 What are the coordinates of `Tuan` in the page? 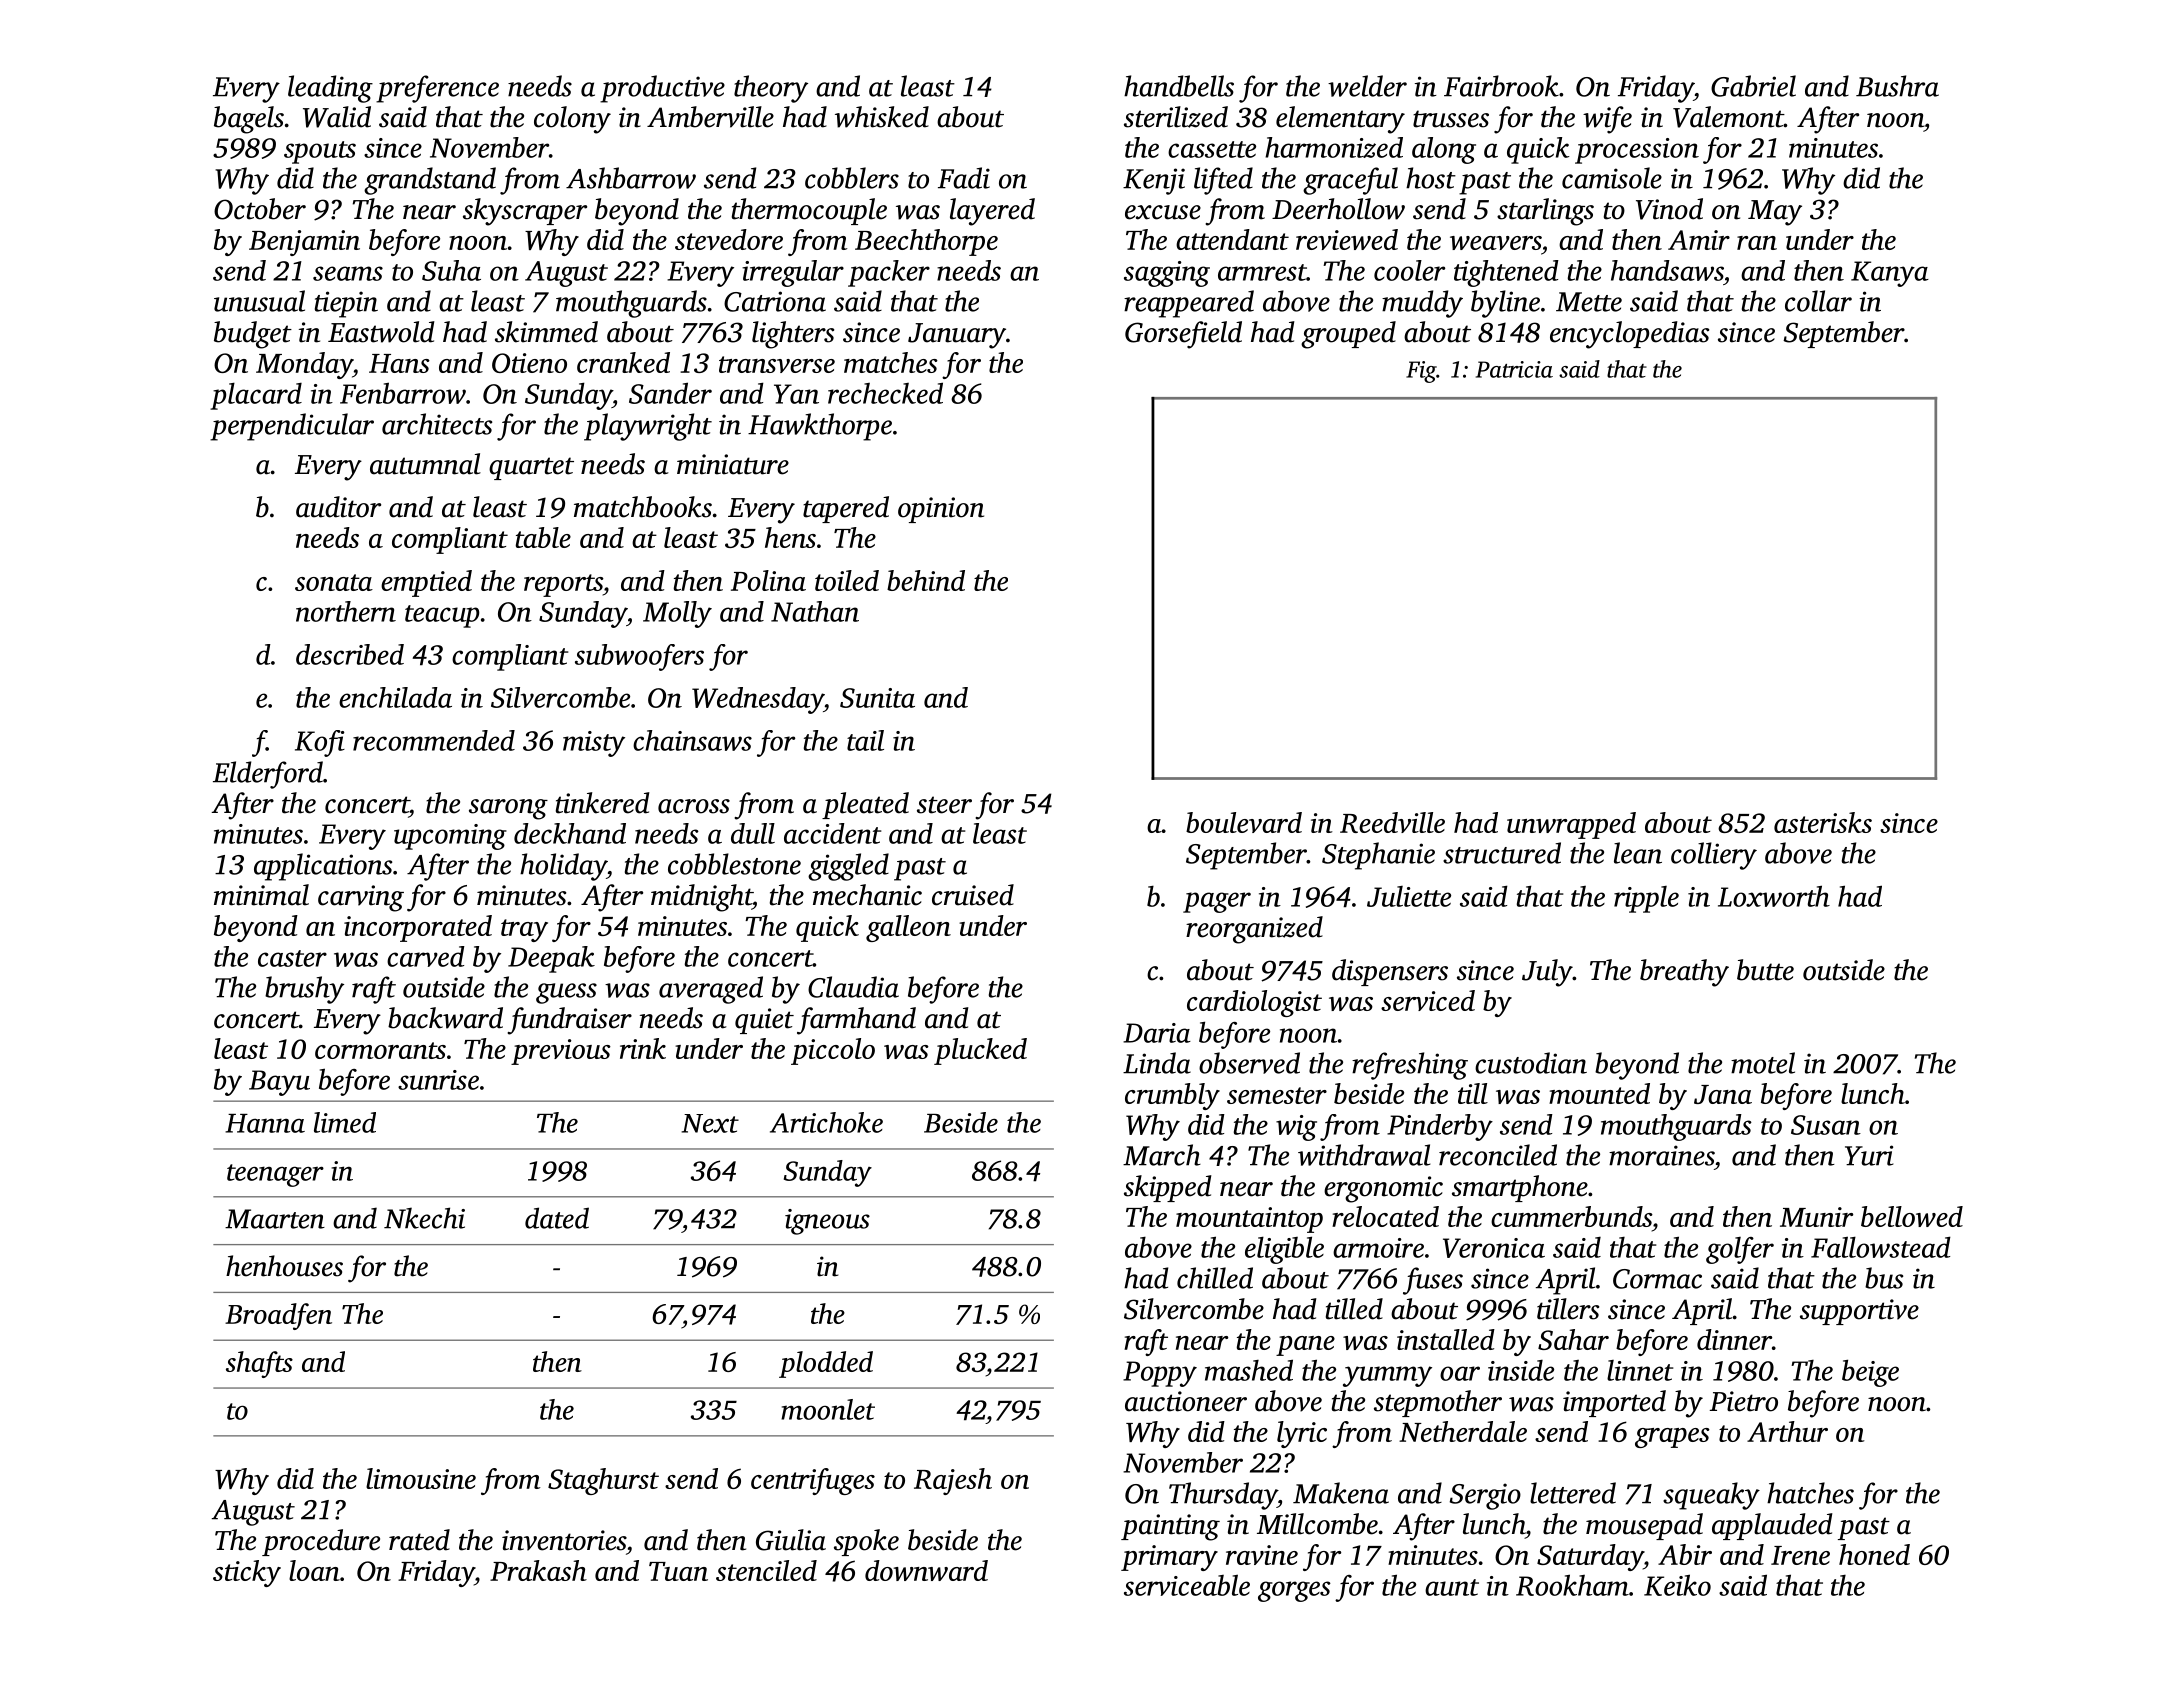 It's located at (678, 1571).
